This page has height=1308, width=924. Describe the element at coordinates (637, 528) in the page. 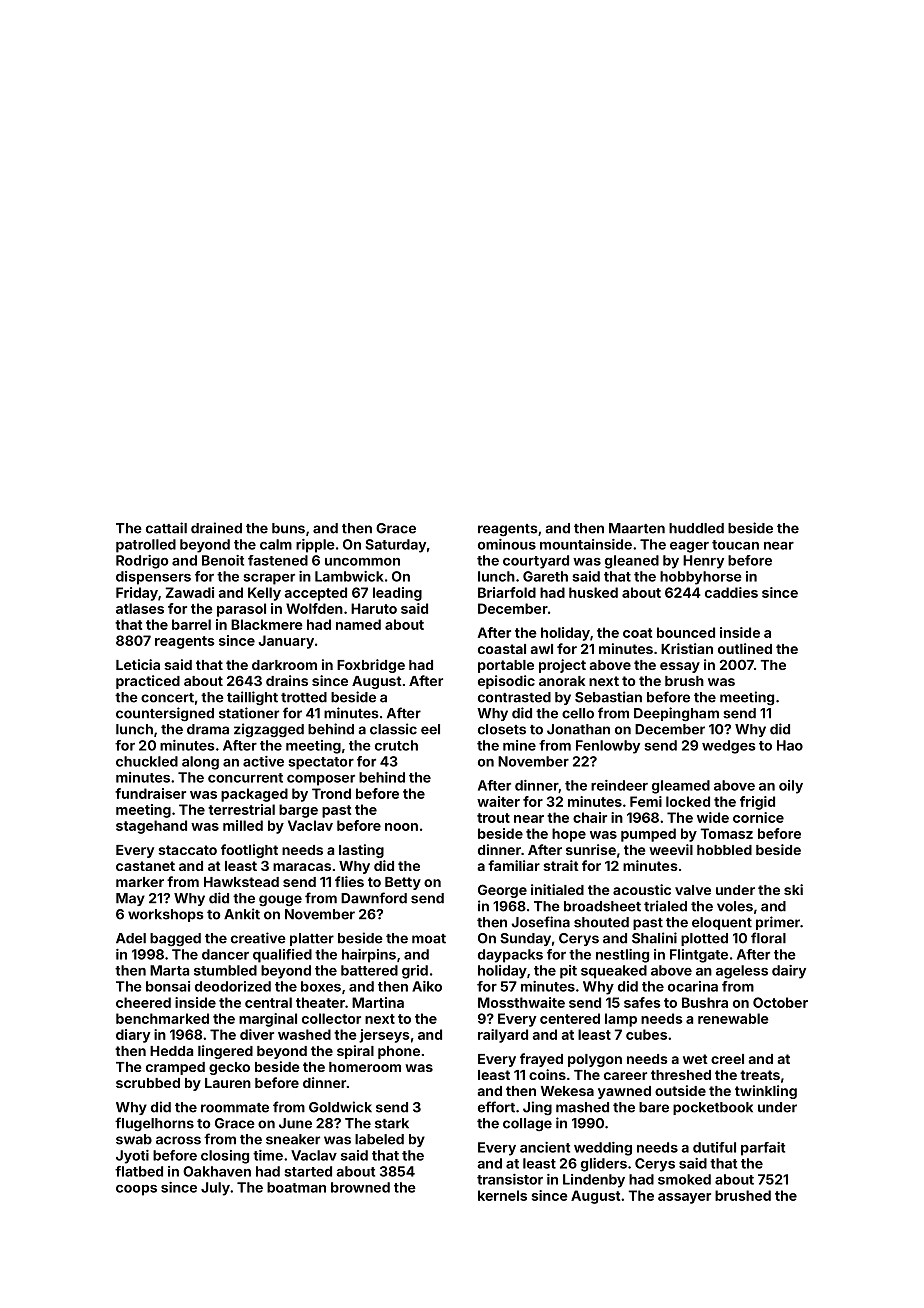

I see `Maarten` at that location.
